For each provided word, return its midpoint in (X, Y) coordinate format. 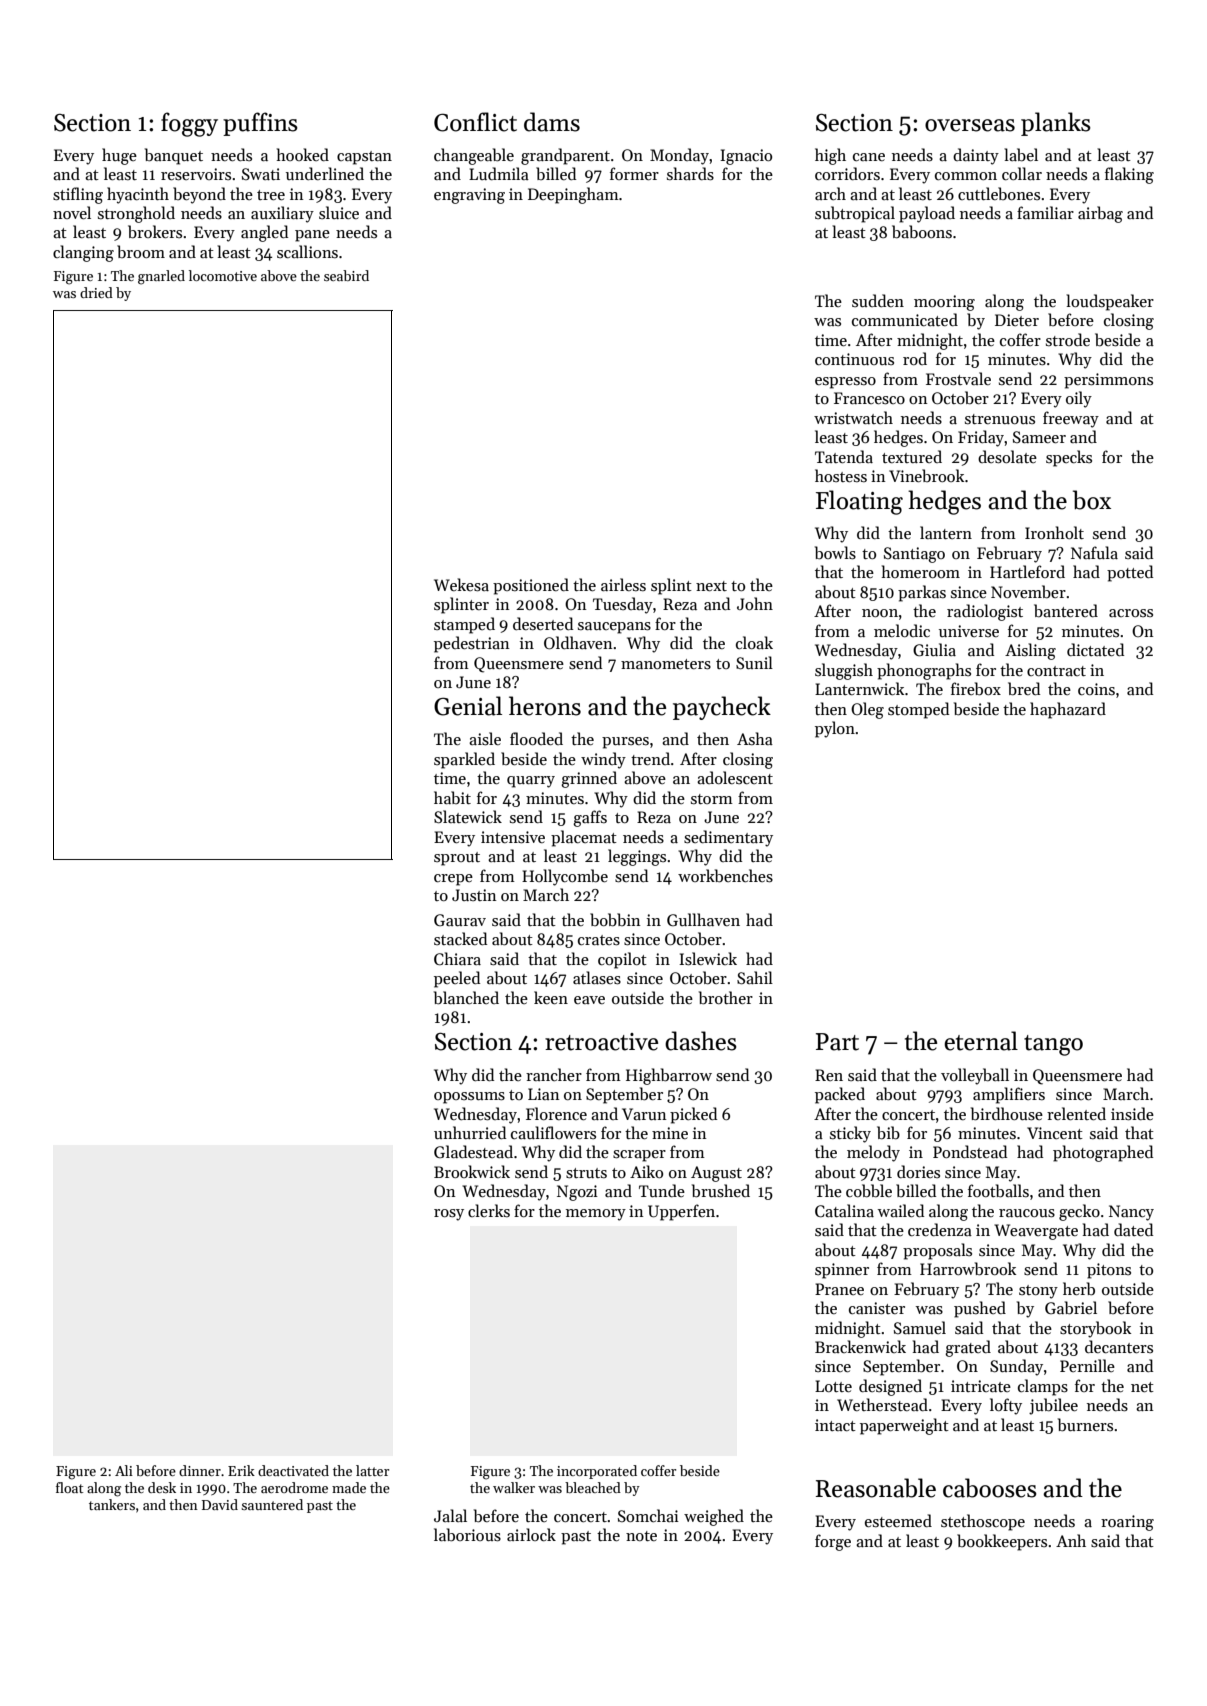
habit (452, 797)
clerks (489, 1210)
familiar (1045, 212)
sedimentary (728, 838)
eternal (981, 1041)
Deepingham (573, 195)
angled (264, 233)
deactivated (293, 1470)
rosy (449, 1215)
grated (968, 1348)
